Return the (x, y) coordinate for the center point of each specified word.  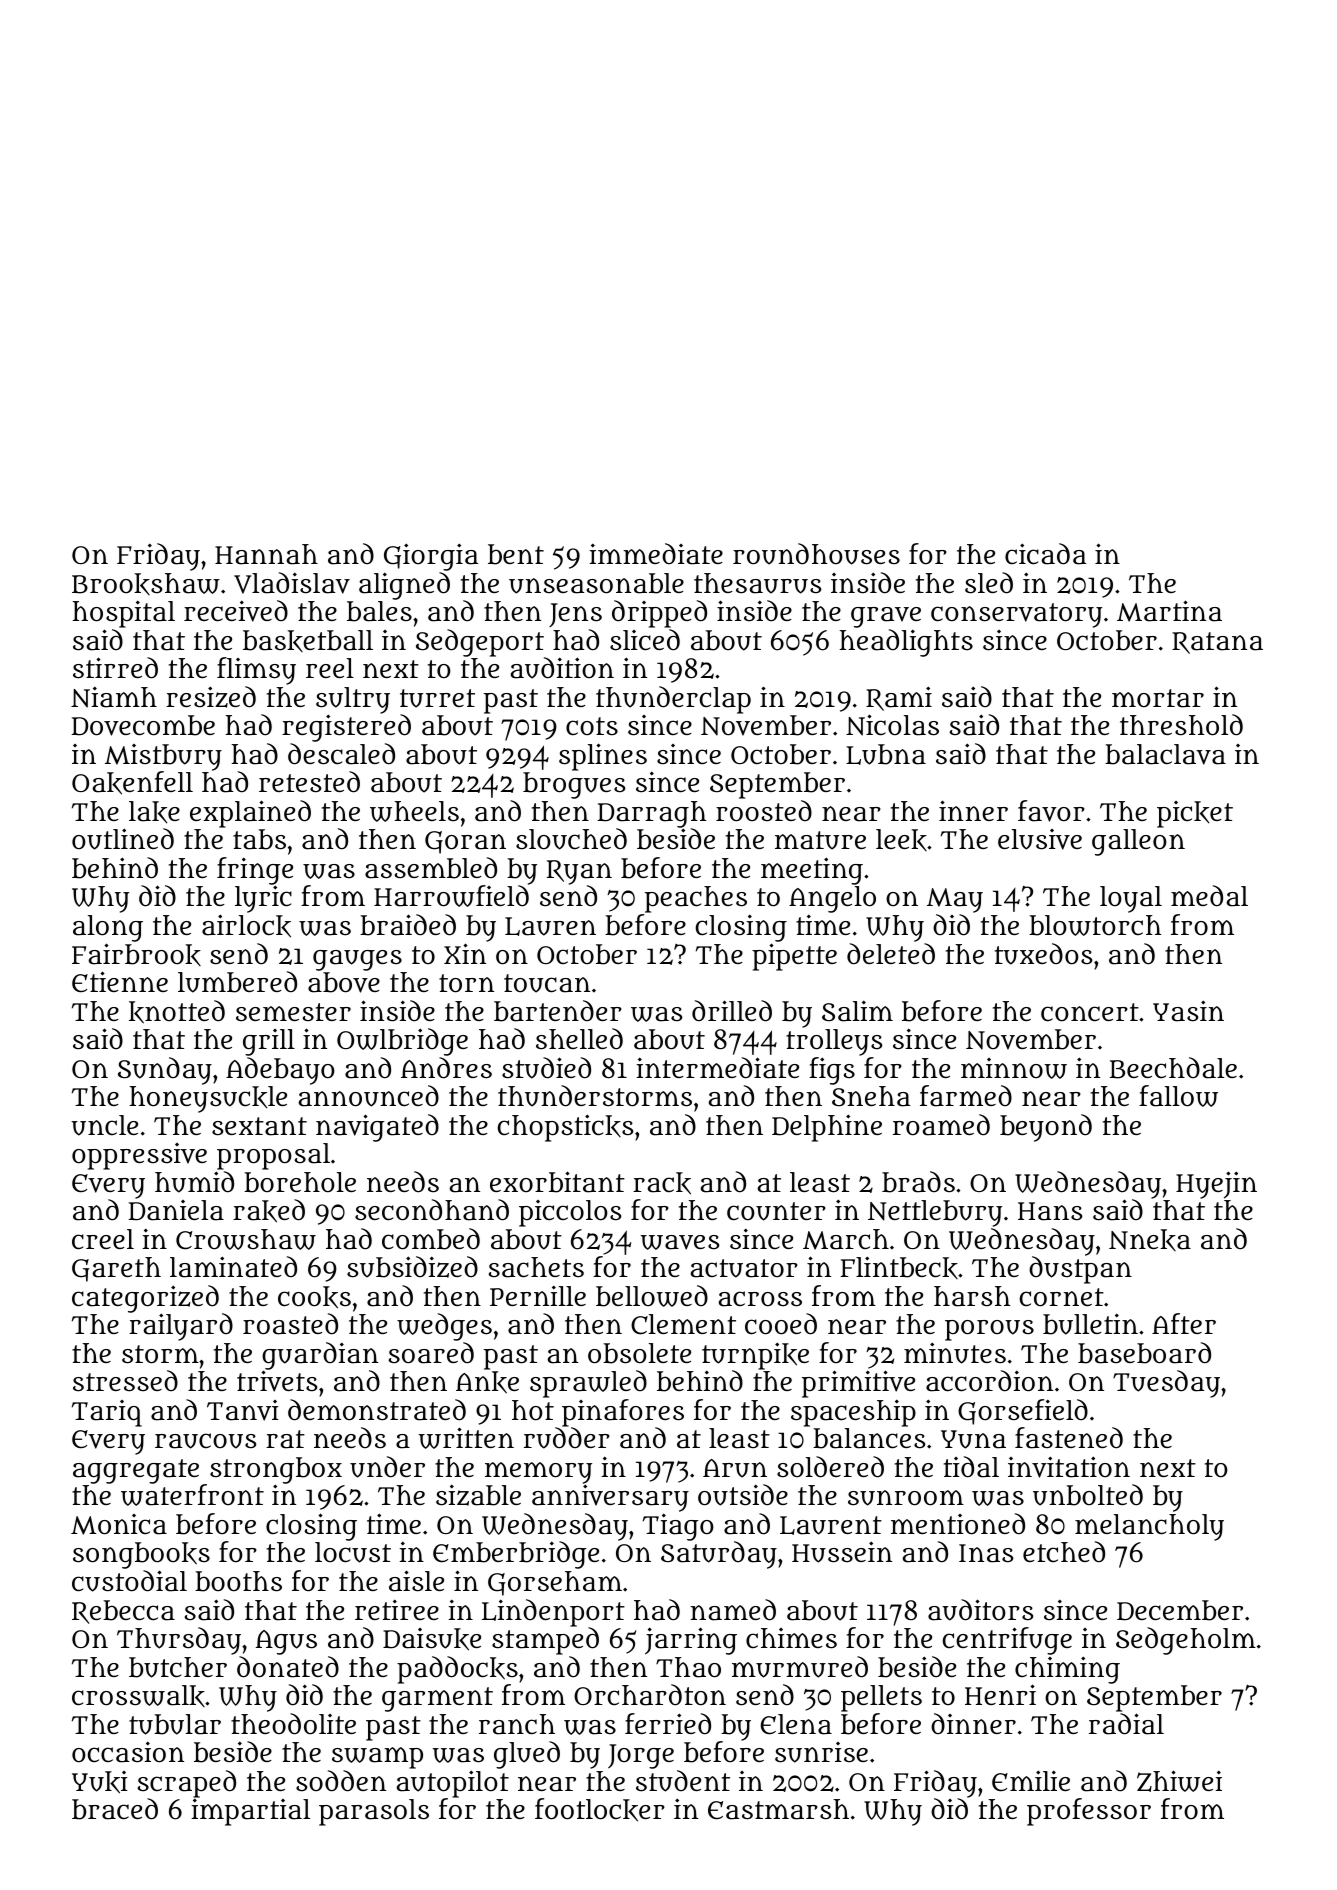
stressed (125, 1381)
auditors (981, 1610)
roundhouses (816, 554)
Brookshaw (146, 584)
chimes (791, 1638)
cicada (1045, 554)
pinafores (623, 1413)
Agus (286, 1642)
